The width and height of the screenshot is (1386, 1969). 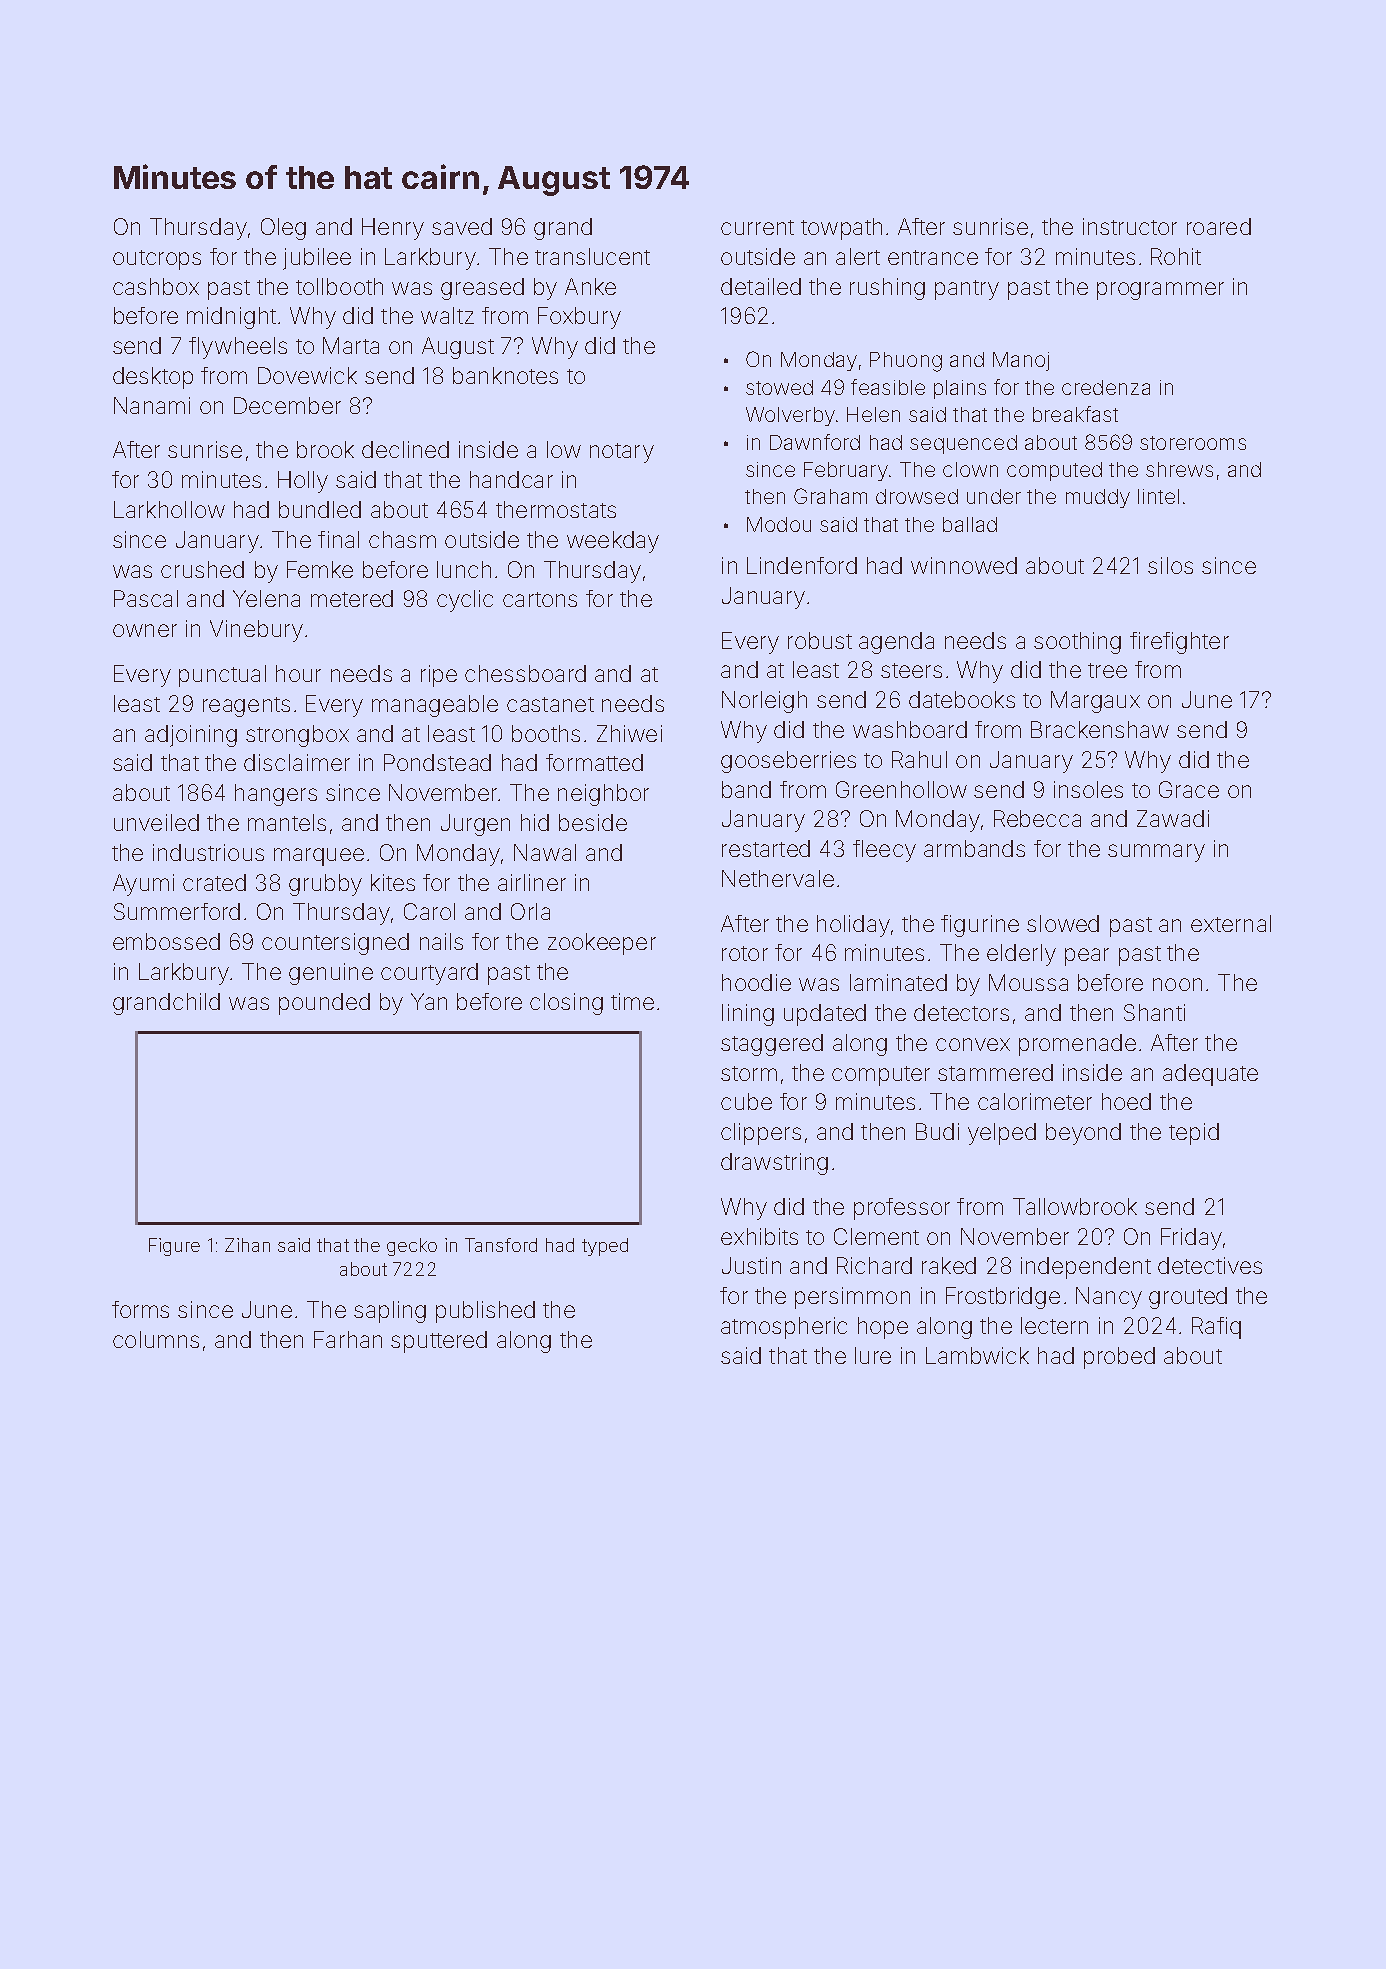 What do you see at coordinates (525, 673) in the screenshot?
I see `chessboard` at bounding box center [525, 673].
